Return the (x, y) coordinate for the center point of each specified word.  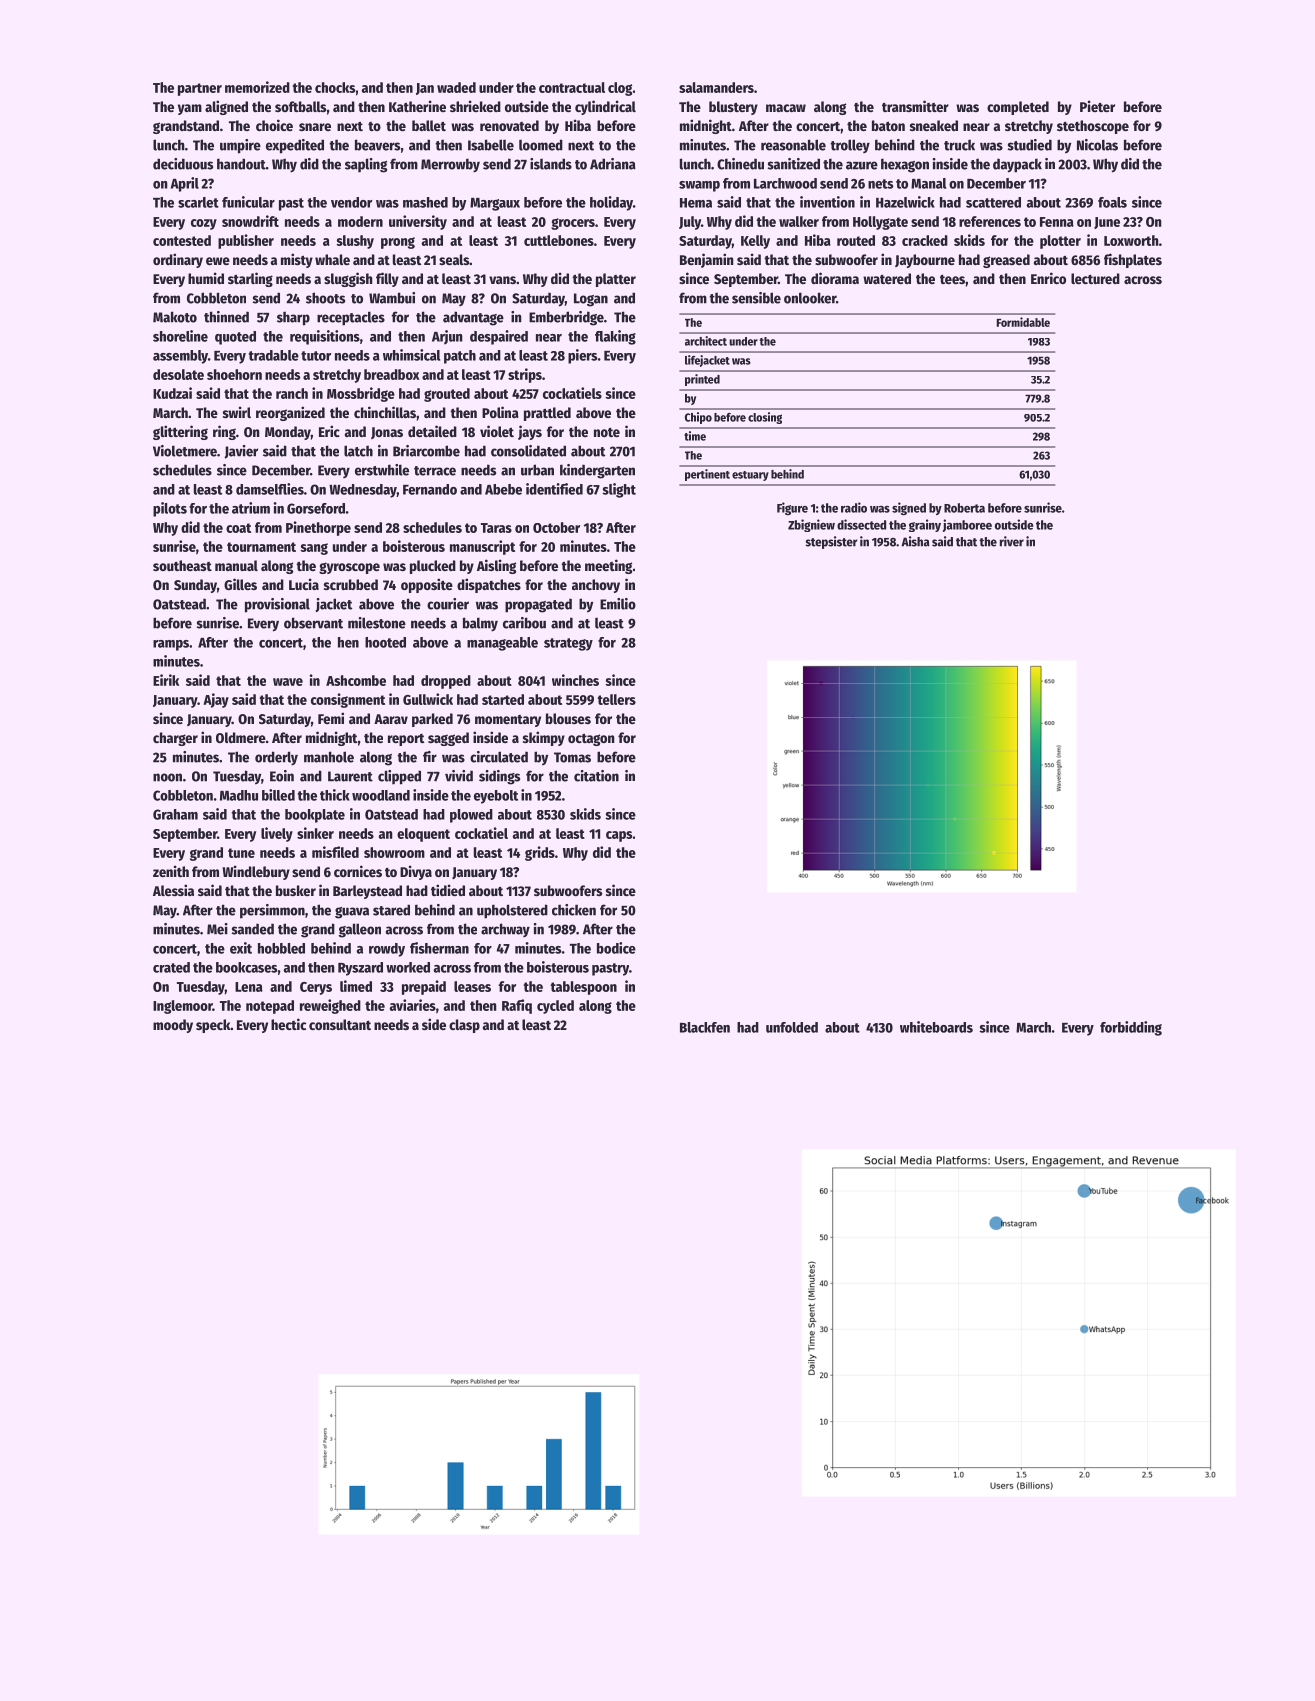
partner (200, 89)
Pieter (1097, 106)
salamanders (716, 87)
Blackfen (705, 1027)
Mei (217, 929)
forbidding (1131, 1028)
